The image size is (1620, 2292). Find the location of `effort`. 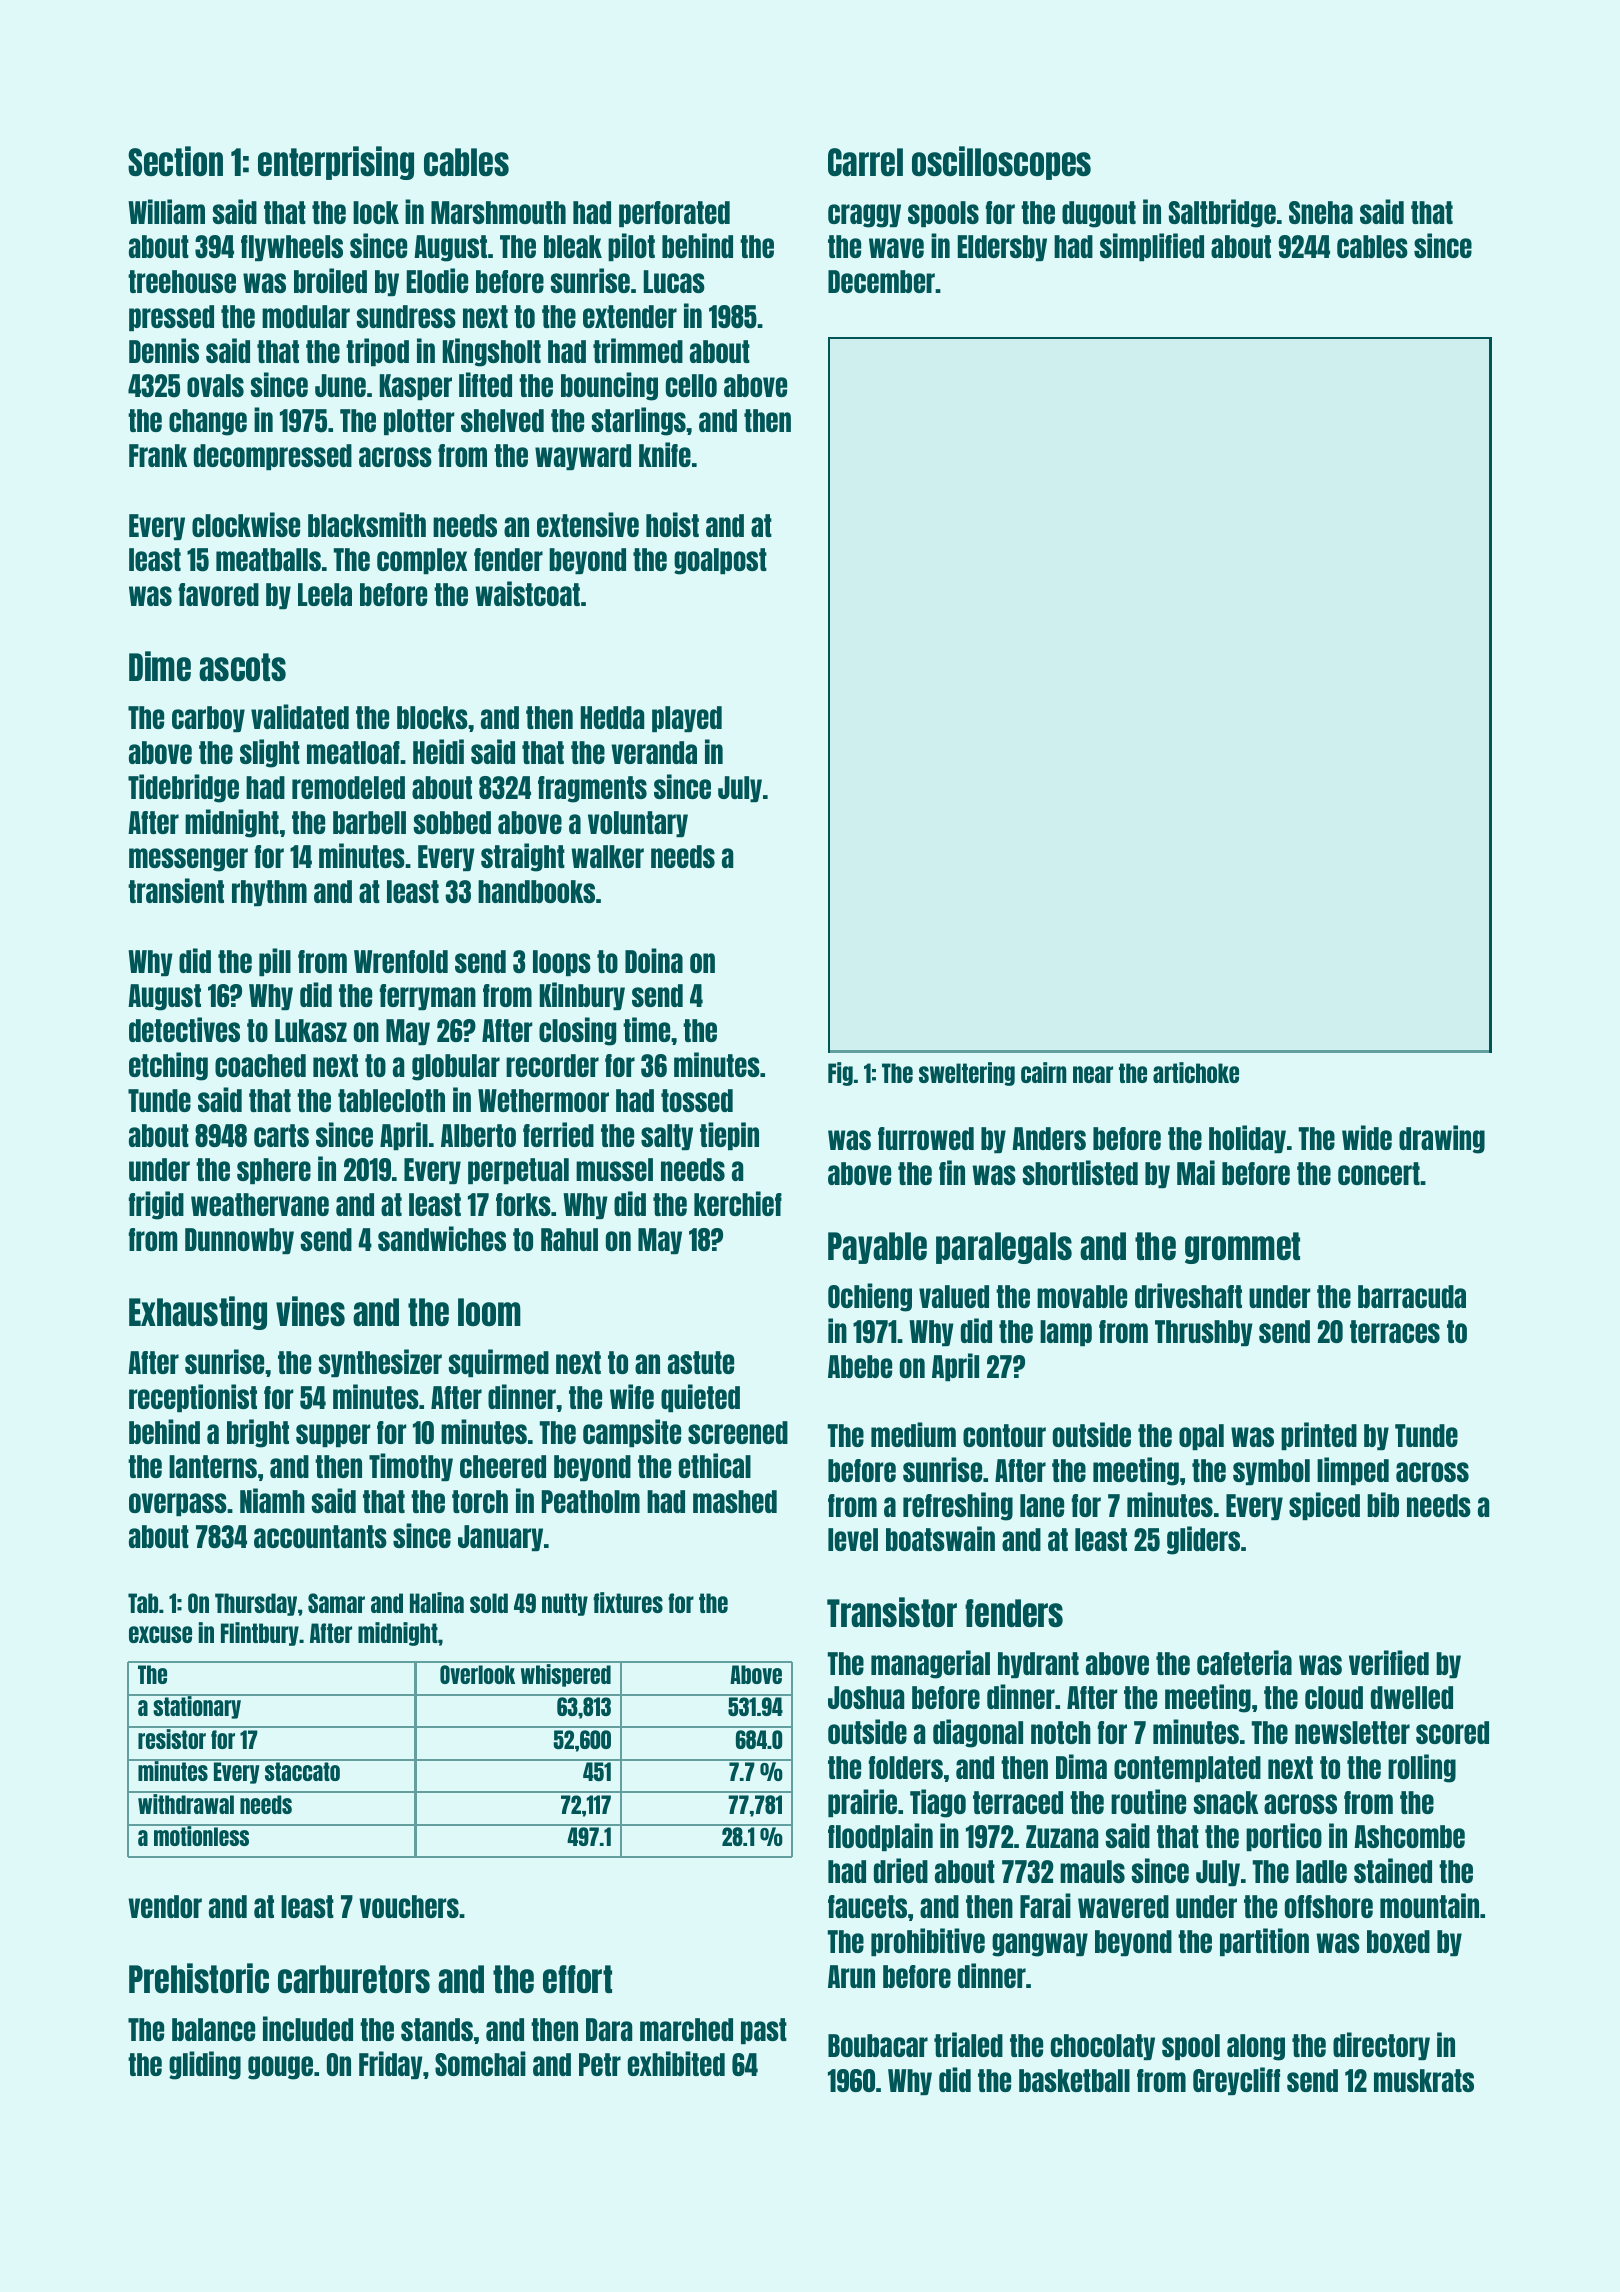

effort is located at coordinates (577, 1979).
